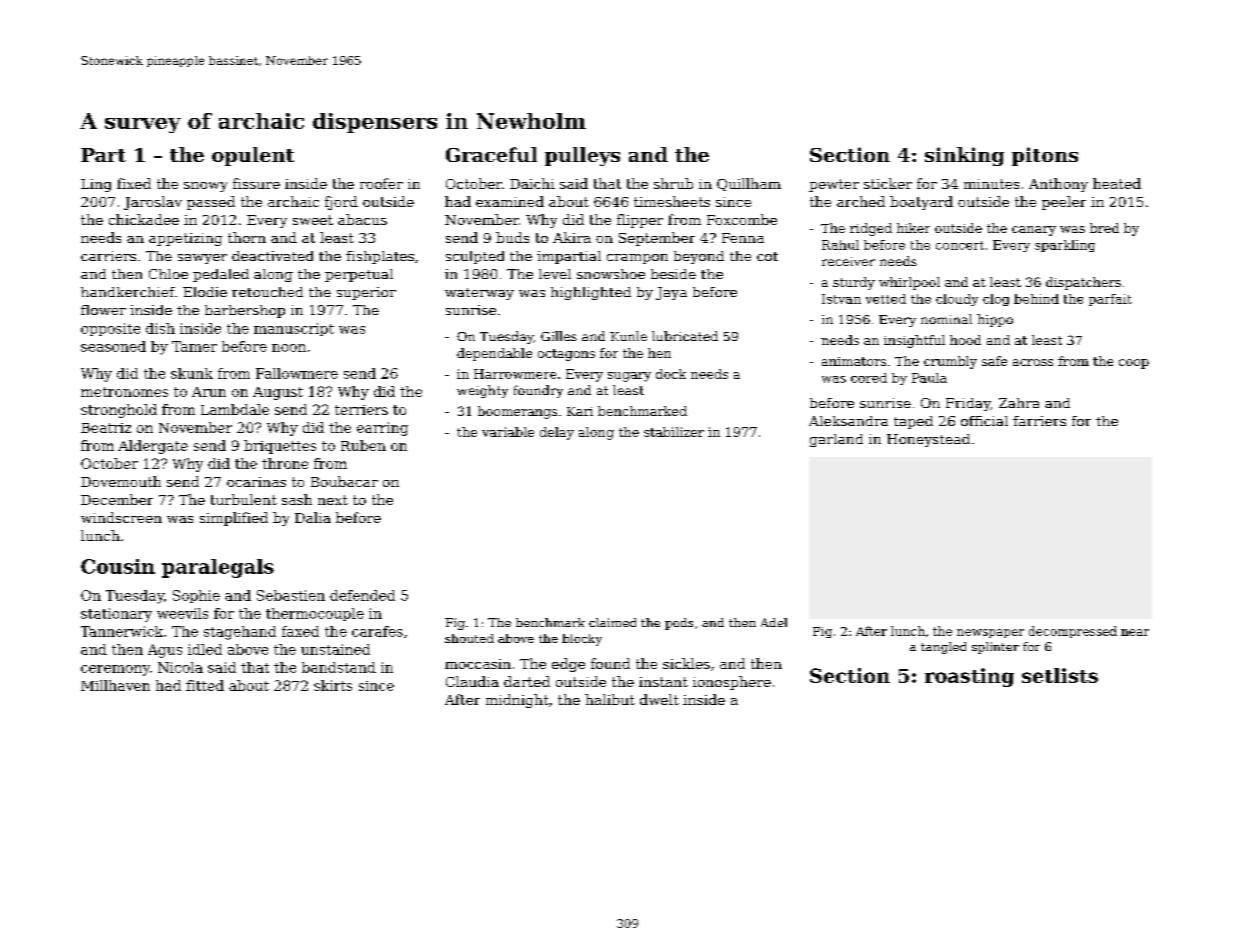 Image resolution: width=1233 pixels, height=952 pixels. I want to click on Daichi, so click(532, 183).
